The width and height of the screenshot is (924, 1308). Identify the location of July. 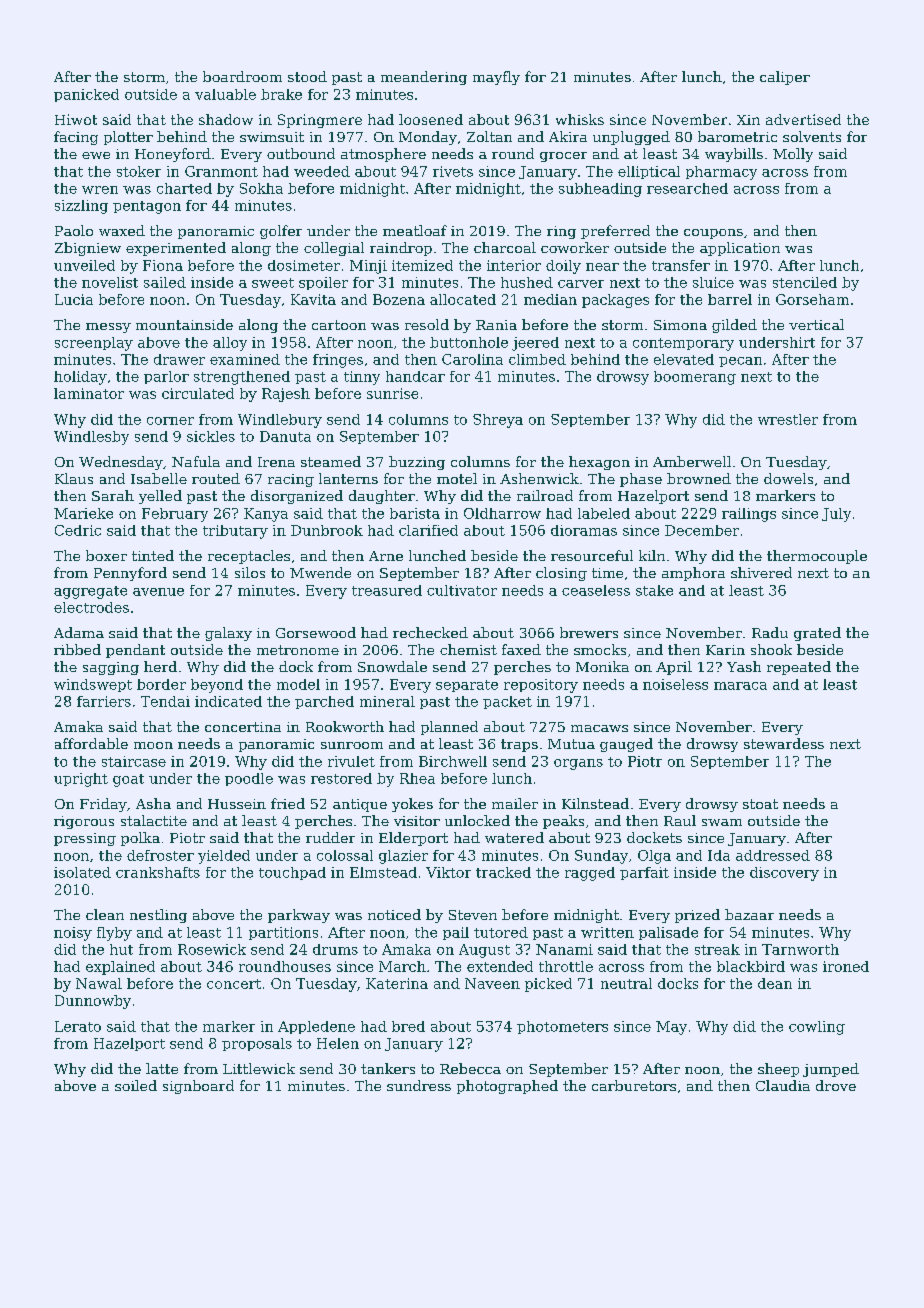
(836, 515).
